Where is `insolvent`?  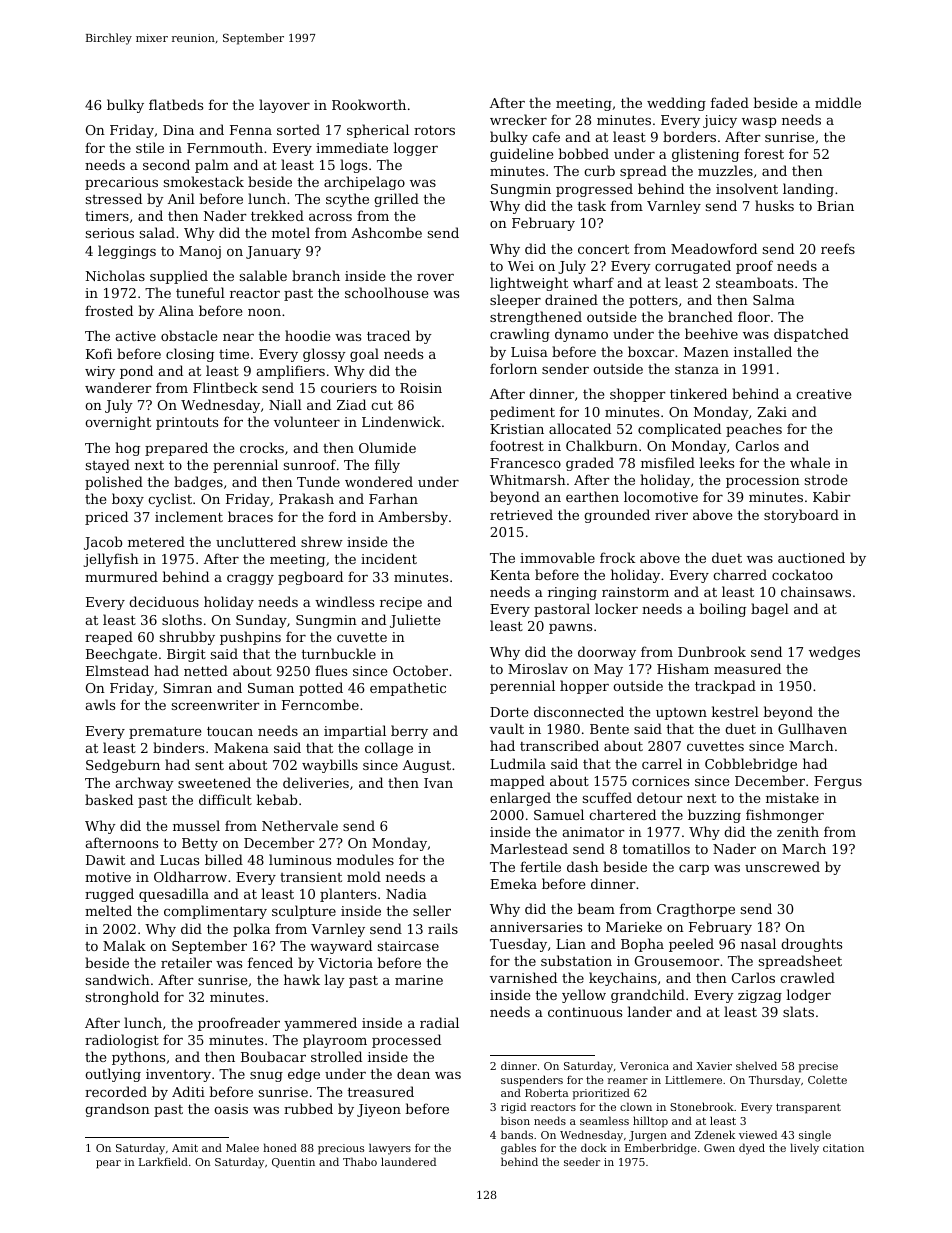 insolvent is located at coordinates (747, 188).
